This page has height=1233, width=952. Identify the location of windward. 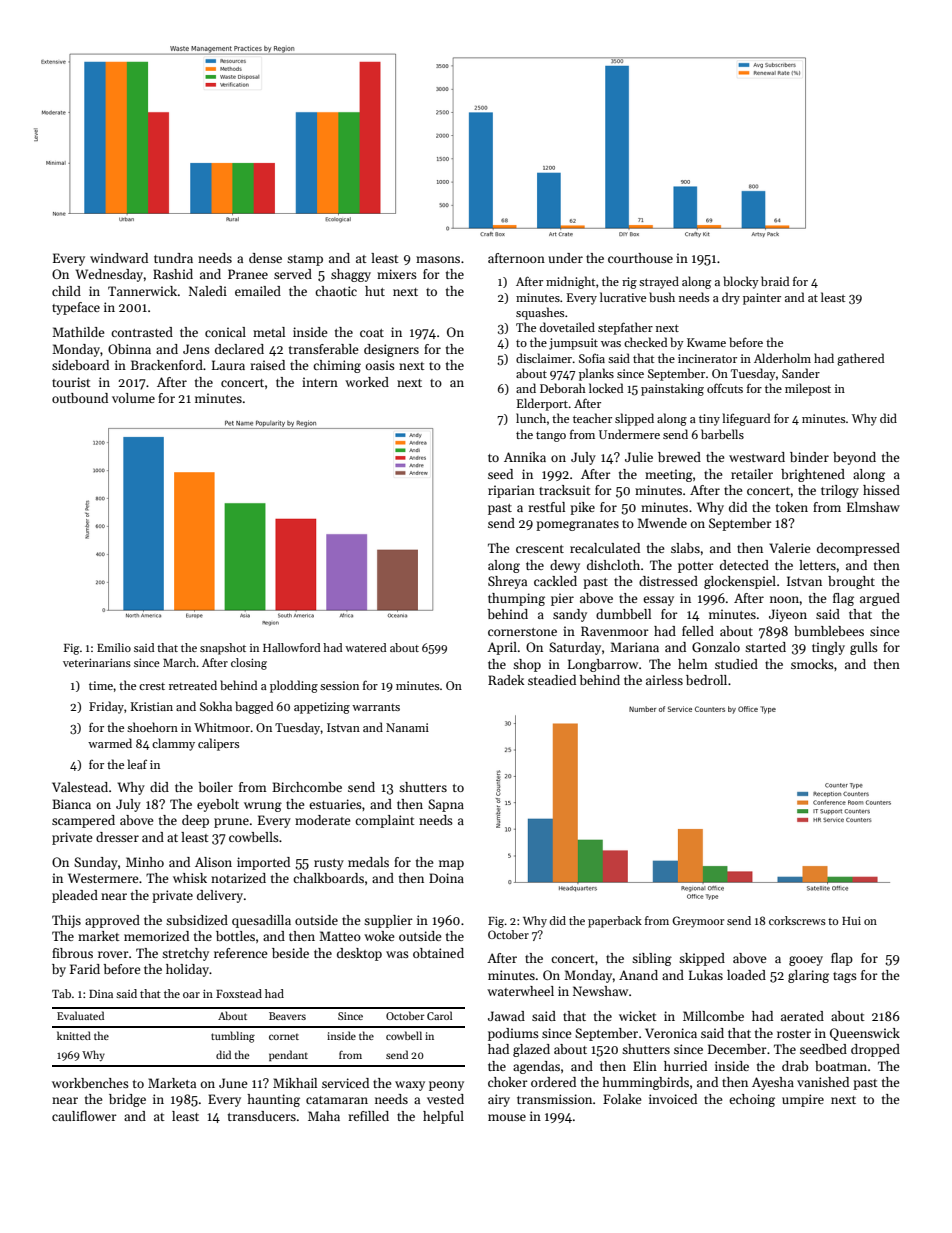
(119, 258).
